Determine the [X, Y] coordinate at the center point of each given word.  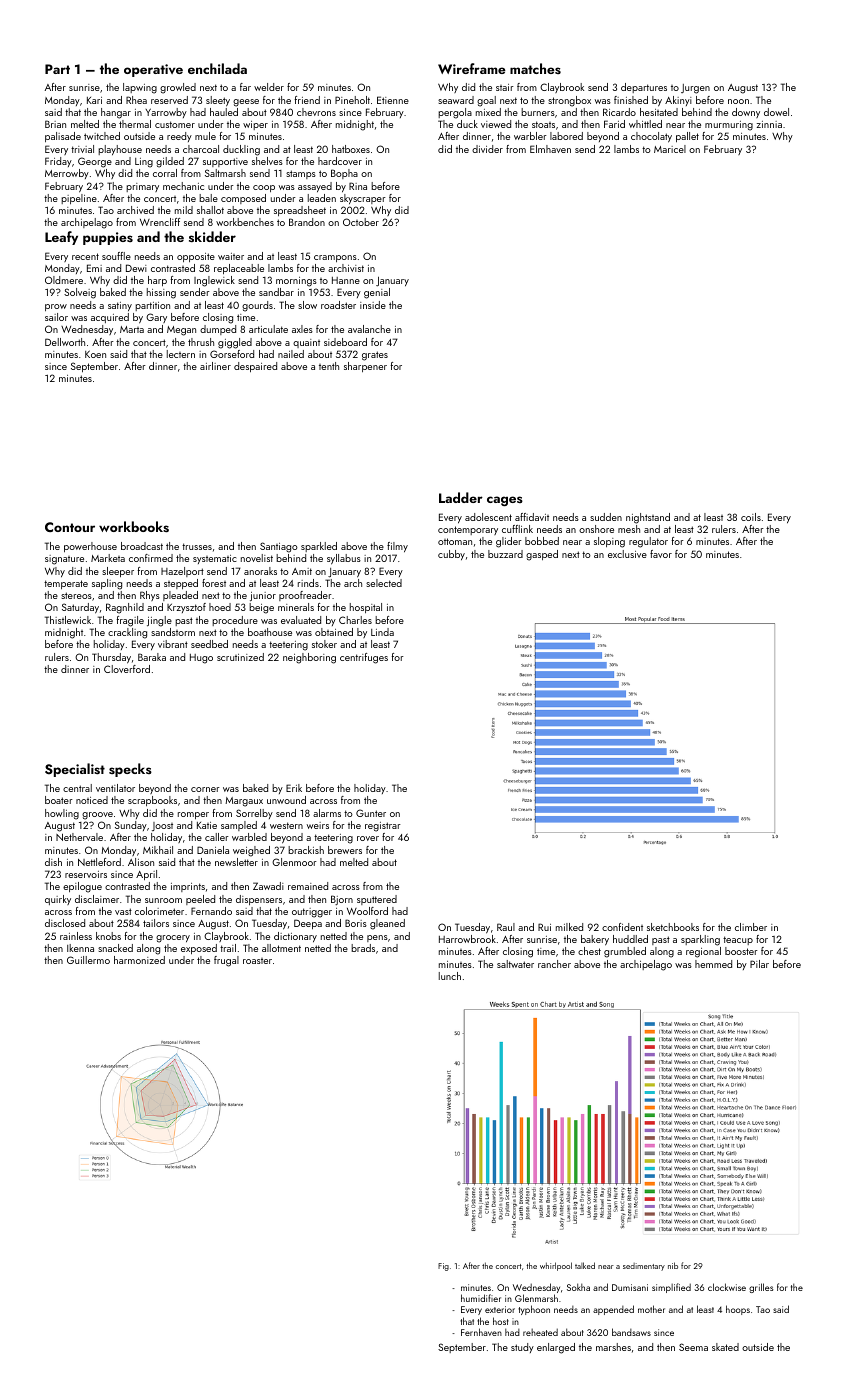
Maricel [670, 149]
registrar [383, 827]
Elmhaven [550, 149]
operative [153, 70]
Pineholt [352, 100]
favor [661, 554]
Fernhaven [481, 1332]
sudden [606, 517]
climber [751, 927]
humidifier [481, 1298]
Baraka [152, 657]
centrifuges [364, 658]
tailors [156, 923]
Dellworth [65, 342]
